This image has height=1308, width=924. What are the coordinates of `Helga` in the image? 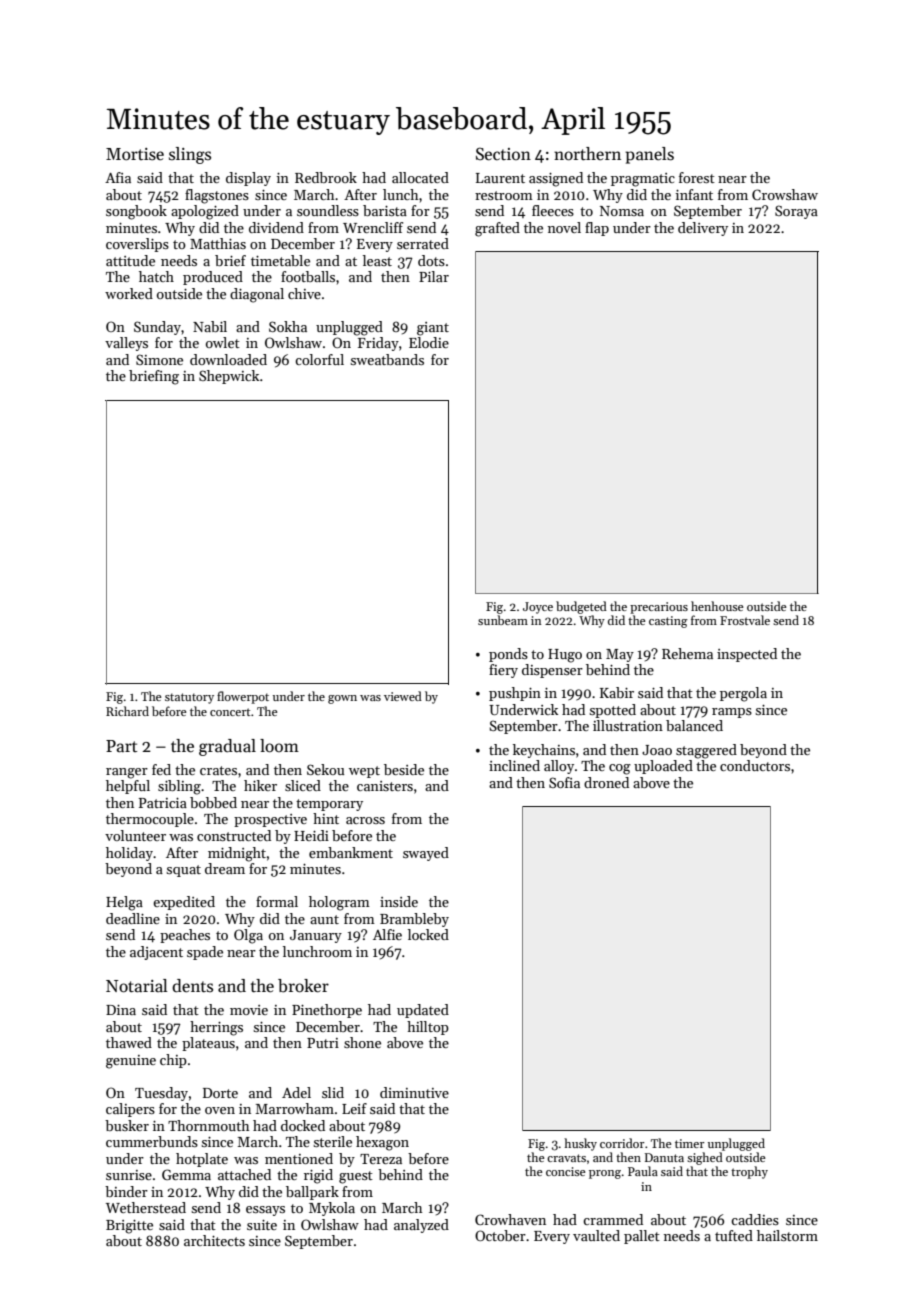 It's located at (124, 903).
